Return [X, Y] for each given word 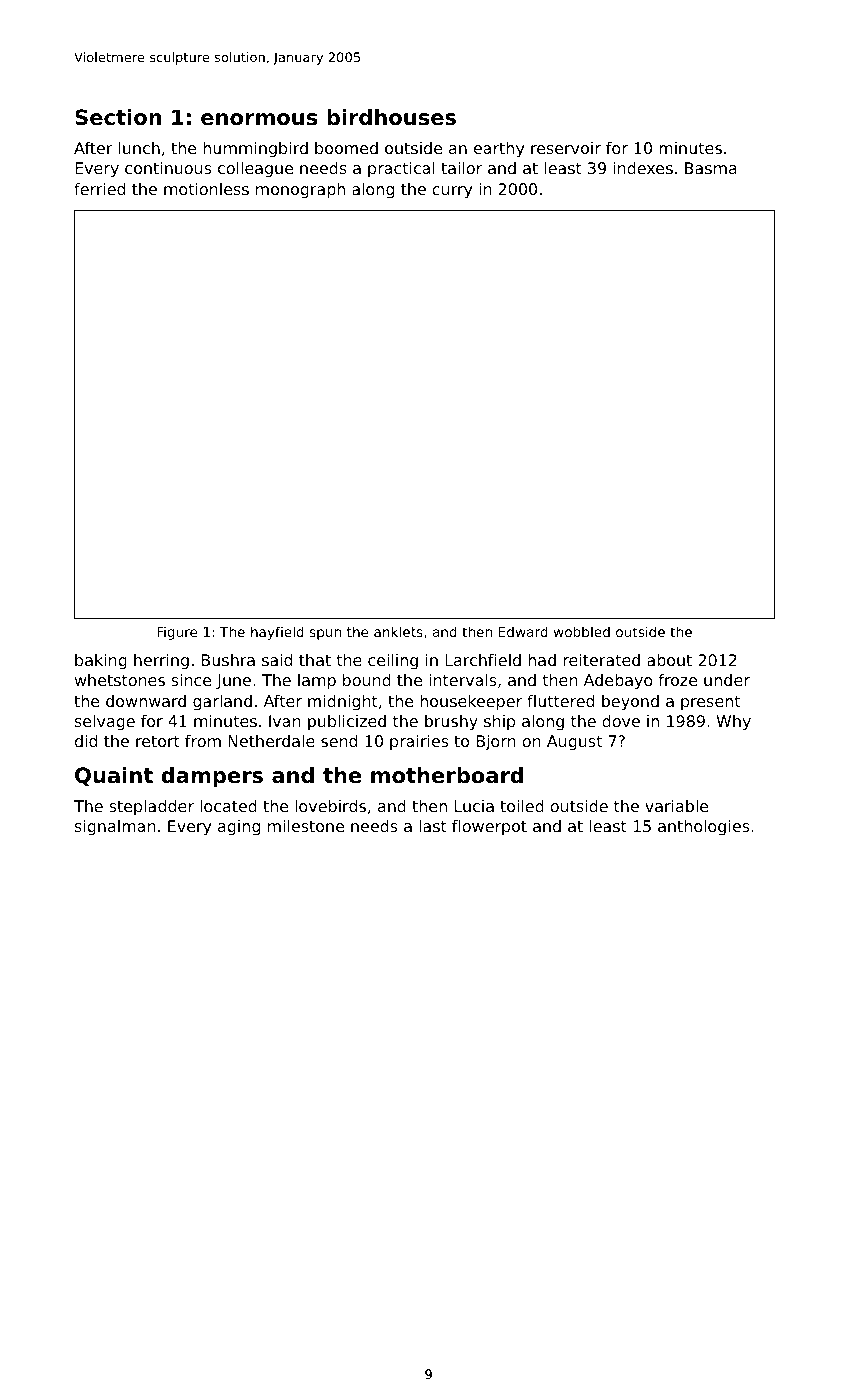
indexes [643, 168]
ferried [99, 189]
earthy [499, 150]
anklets [398, 631]
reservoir [566, 148]
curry [452, 192]
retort [158, 741]
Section [118, 117]
